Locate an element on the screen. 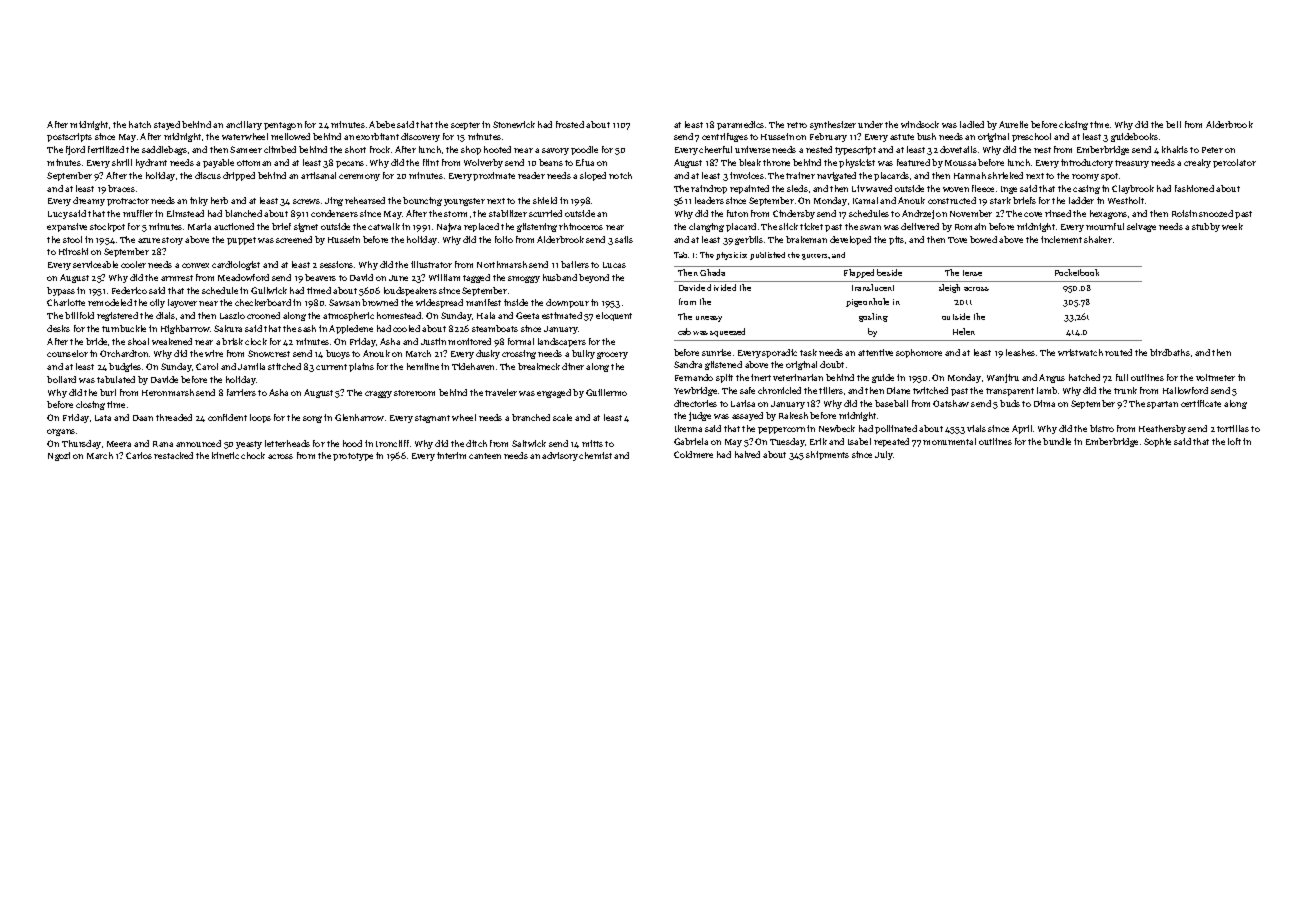 This screenshot has width=1308, height=924. Lata is located at coordinates (103, 418).
